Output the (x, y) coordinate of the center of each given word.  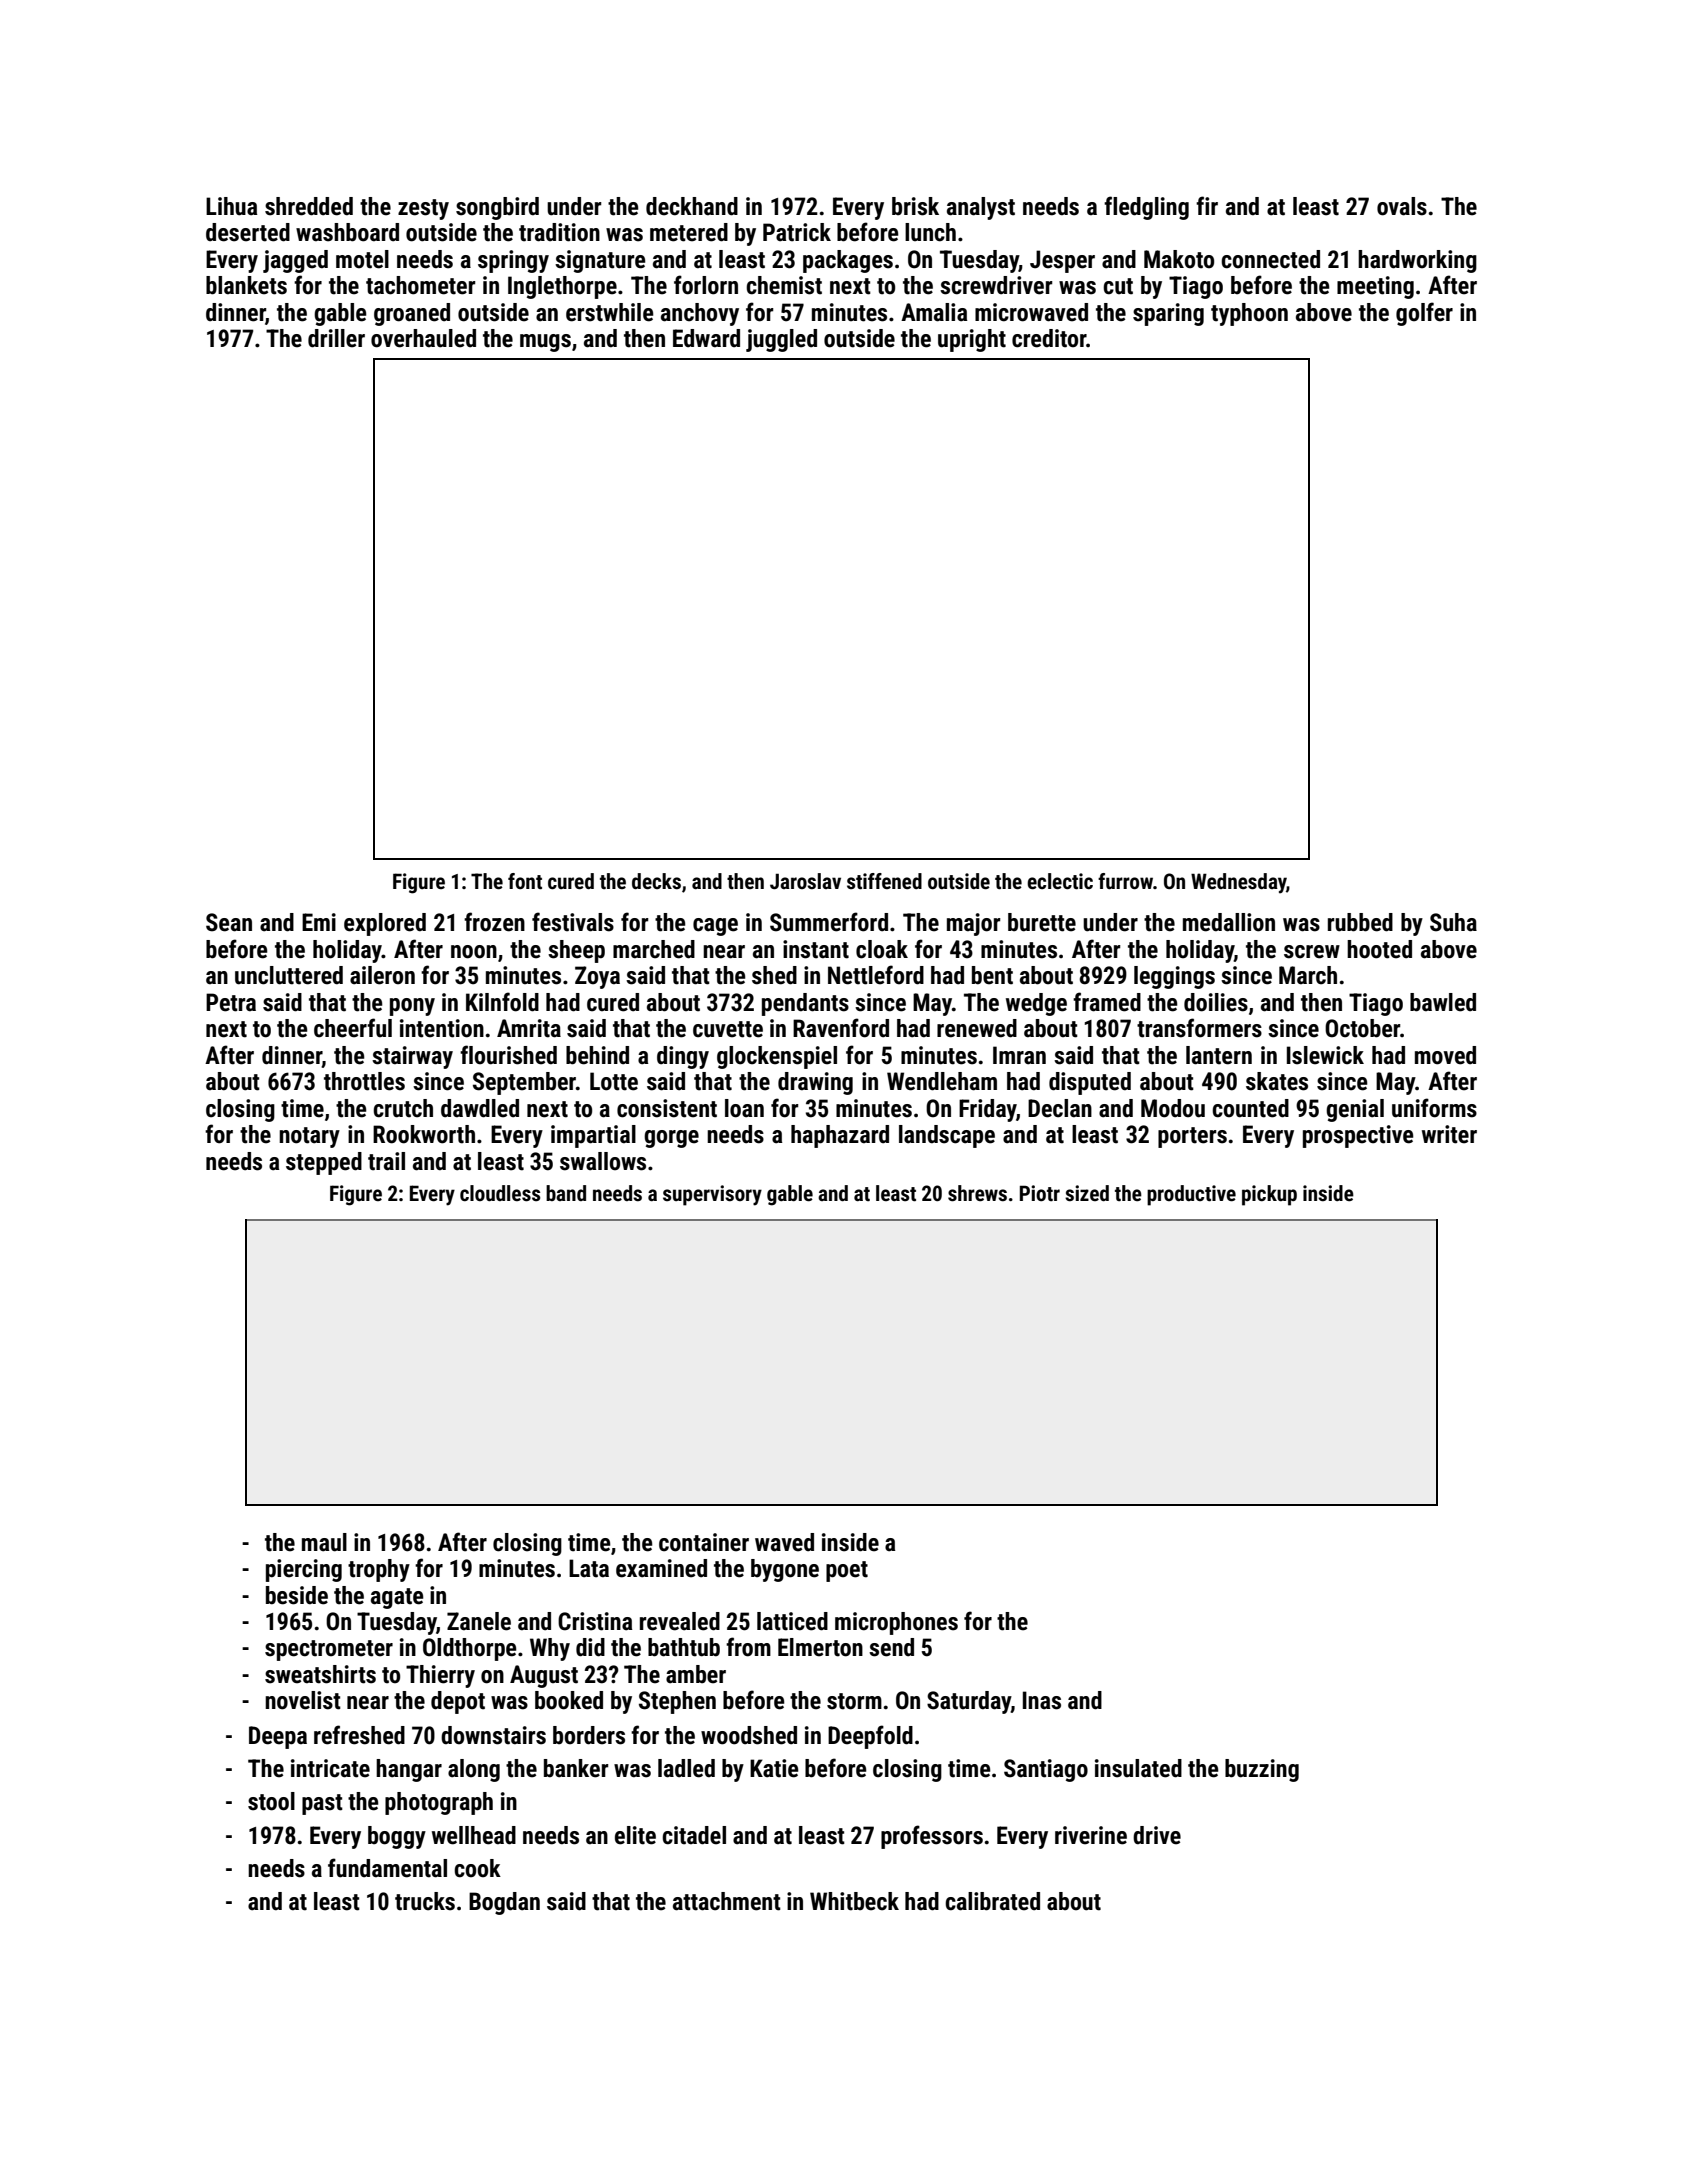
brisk (915, 206)
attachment (727, 1901)
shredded (309, 206)
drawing (815, 1083)
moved (1445, 1055)
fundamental (387, 1868)
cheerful (353, 1028)
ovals (1402, 206)
